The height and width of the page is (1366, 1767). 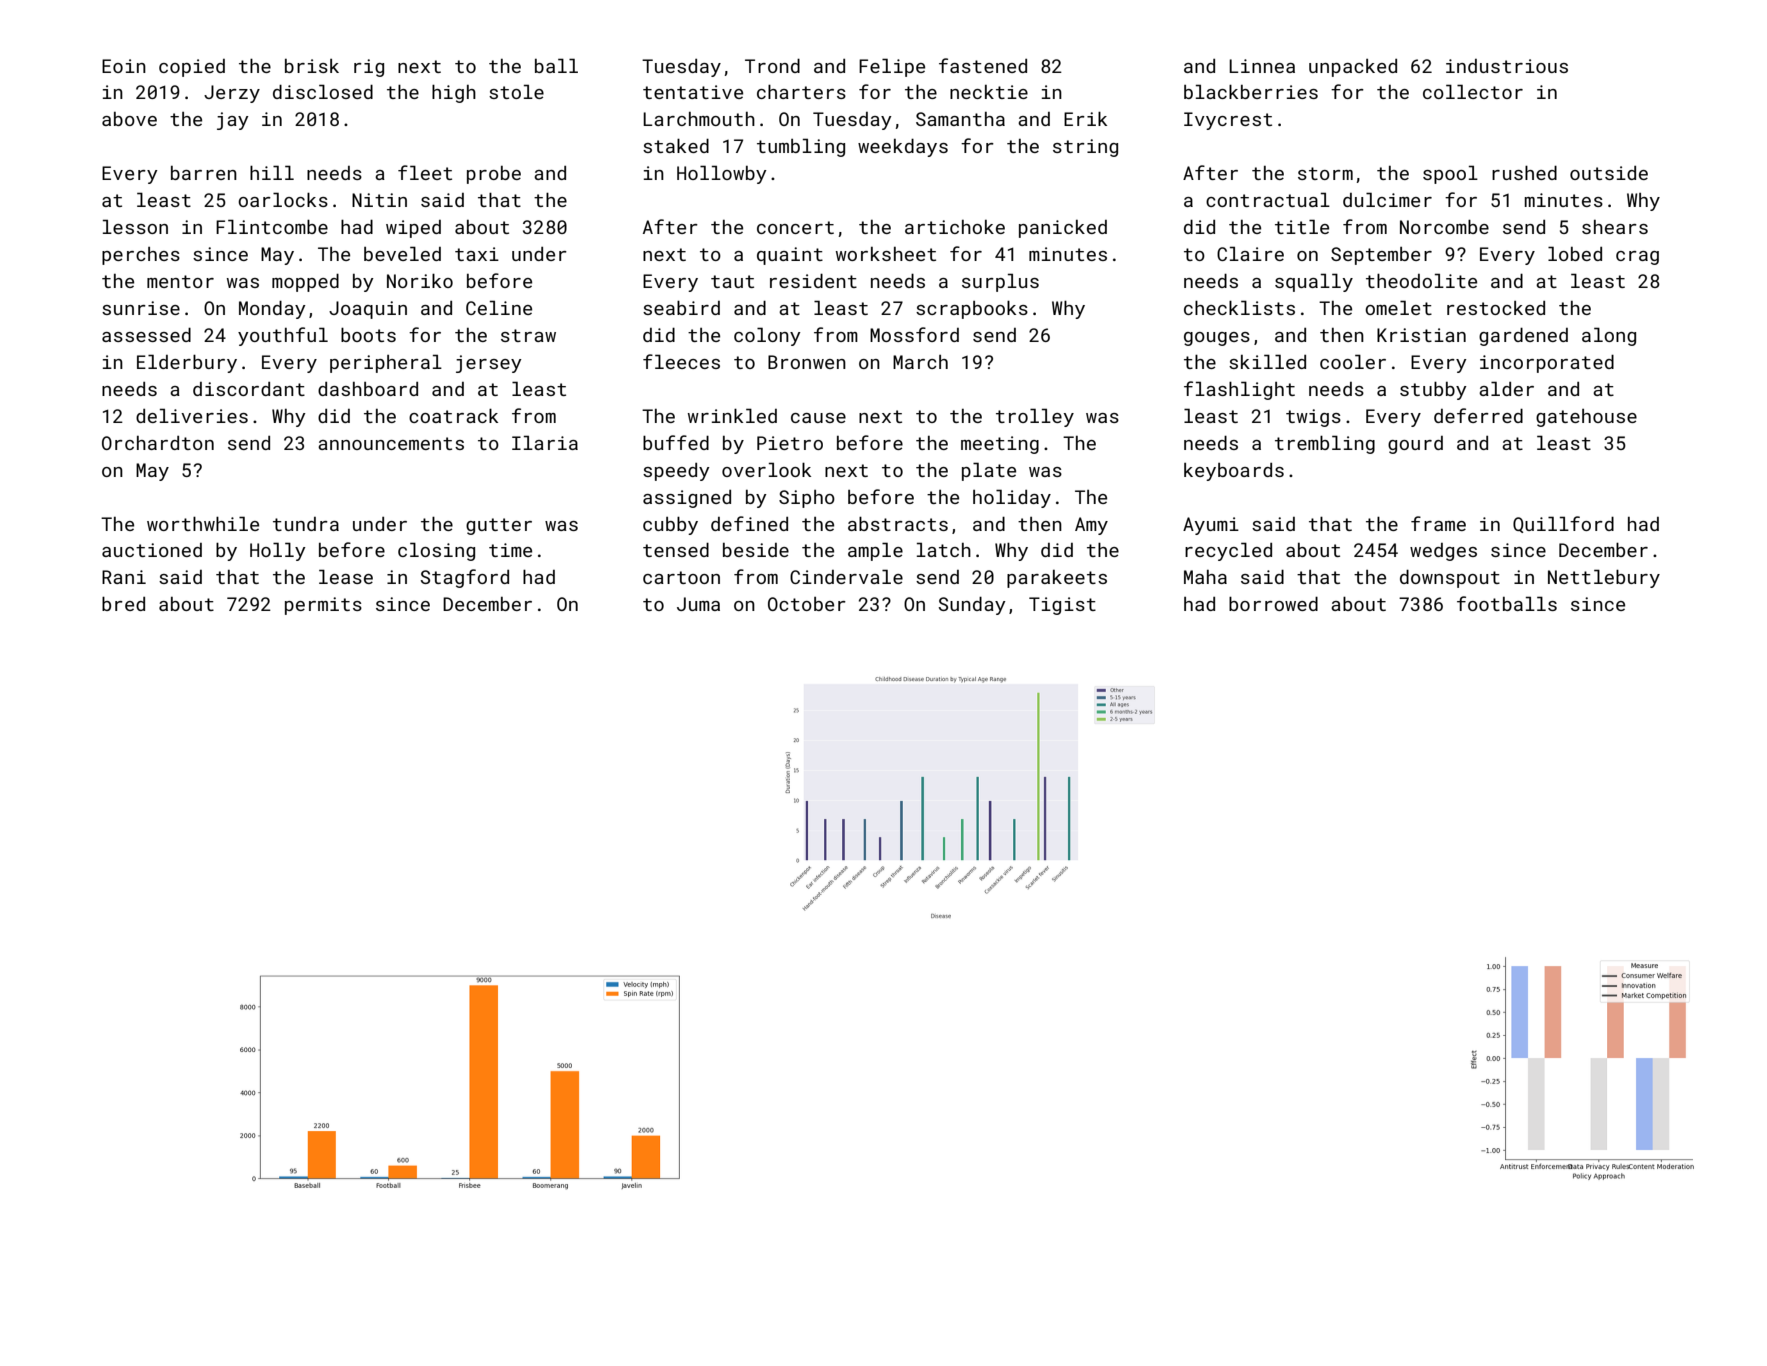 What do you see at coordinates (516, 91) in the page?
I see `stole` at bounding box center [516, 91].
